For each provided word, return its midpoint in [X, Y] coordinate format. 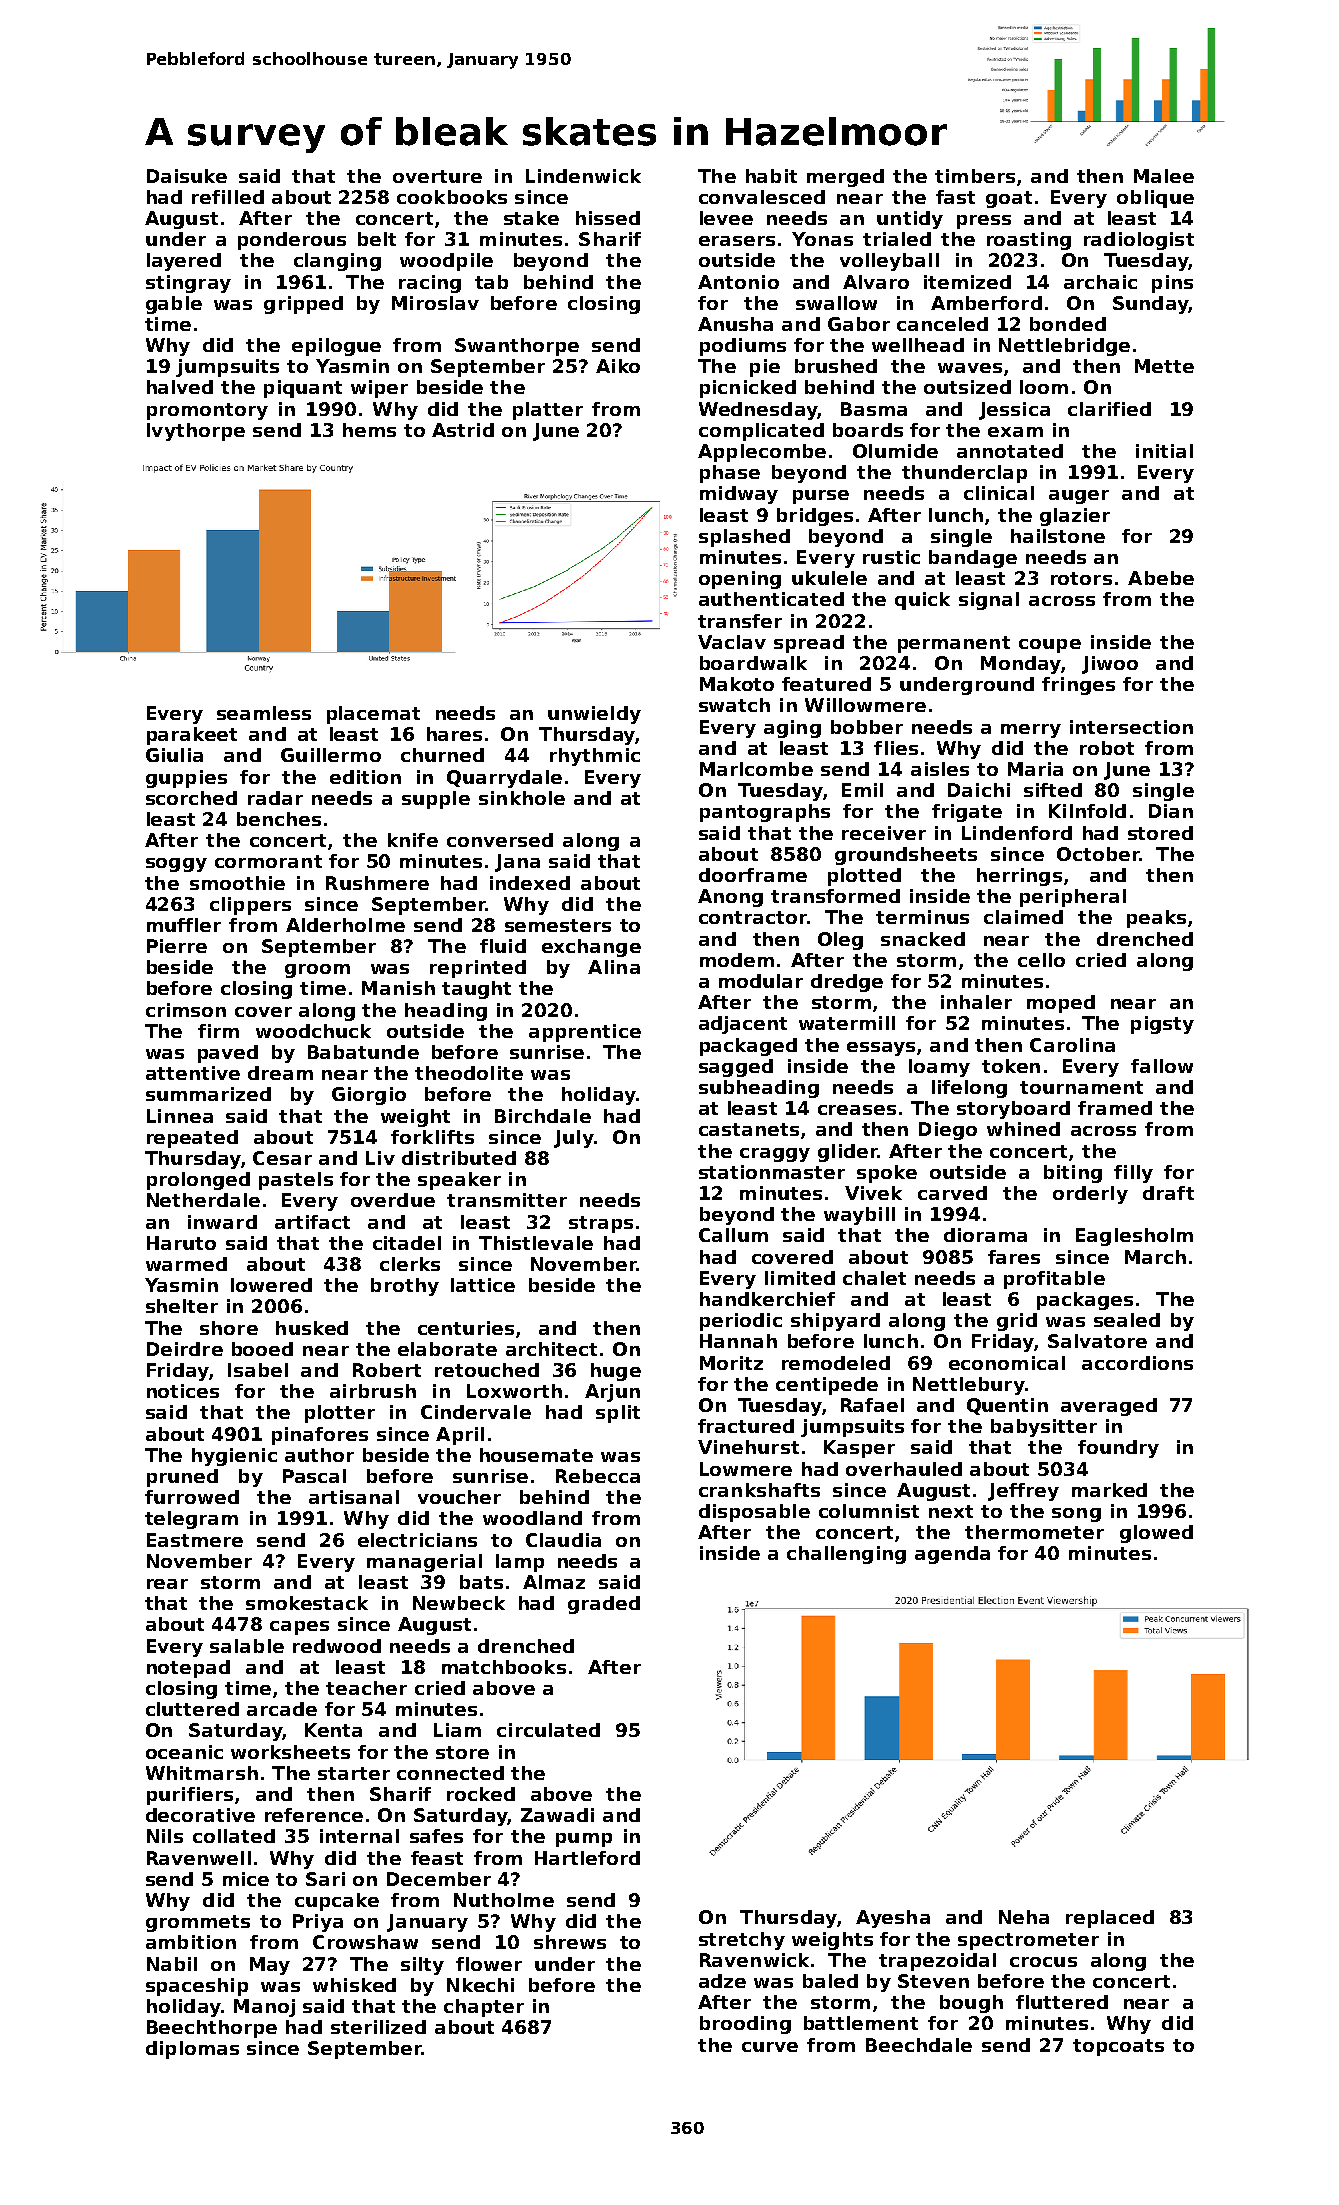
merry [1031, 731]
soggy [176, 865]
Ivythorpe [196, 432]
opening [740, 580]
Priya [318, 1923]
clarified [1109, 409]
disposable [754, 1513]
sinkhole [522, 798]
